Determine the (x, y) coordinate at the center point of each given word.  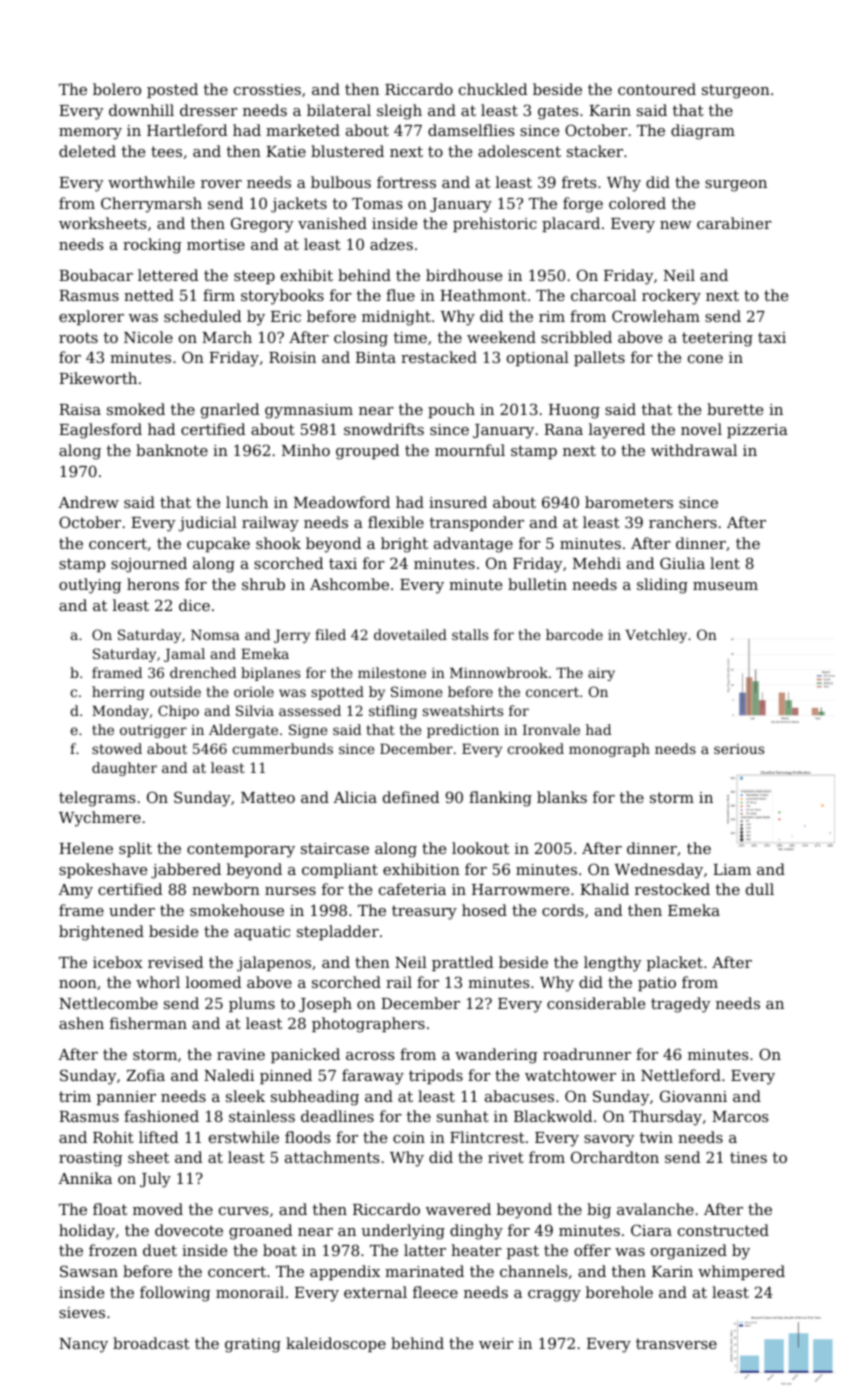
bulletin (537, 584)
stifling (393, 712)
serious (739, 749)
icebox (118, 962)
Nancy (83, 1345)
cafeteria (412, 889)
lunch (247, 502)
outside (175, 691)
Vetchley (656, 636)
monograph (609, 750)
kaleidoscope (336, 1344)
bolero (117, 89)
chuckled (493, 89)
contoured (657, 89)
